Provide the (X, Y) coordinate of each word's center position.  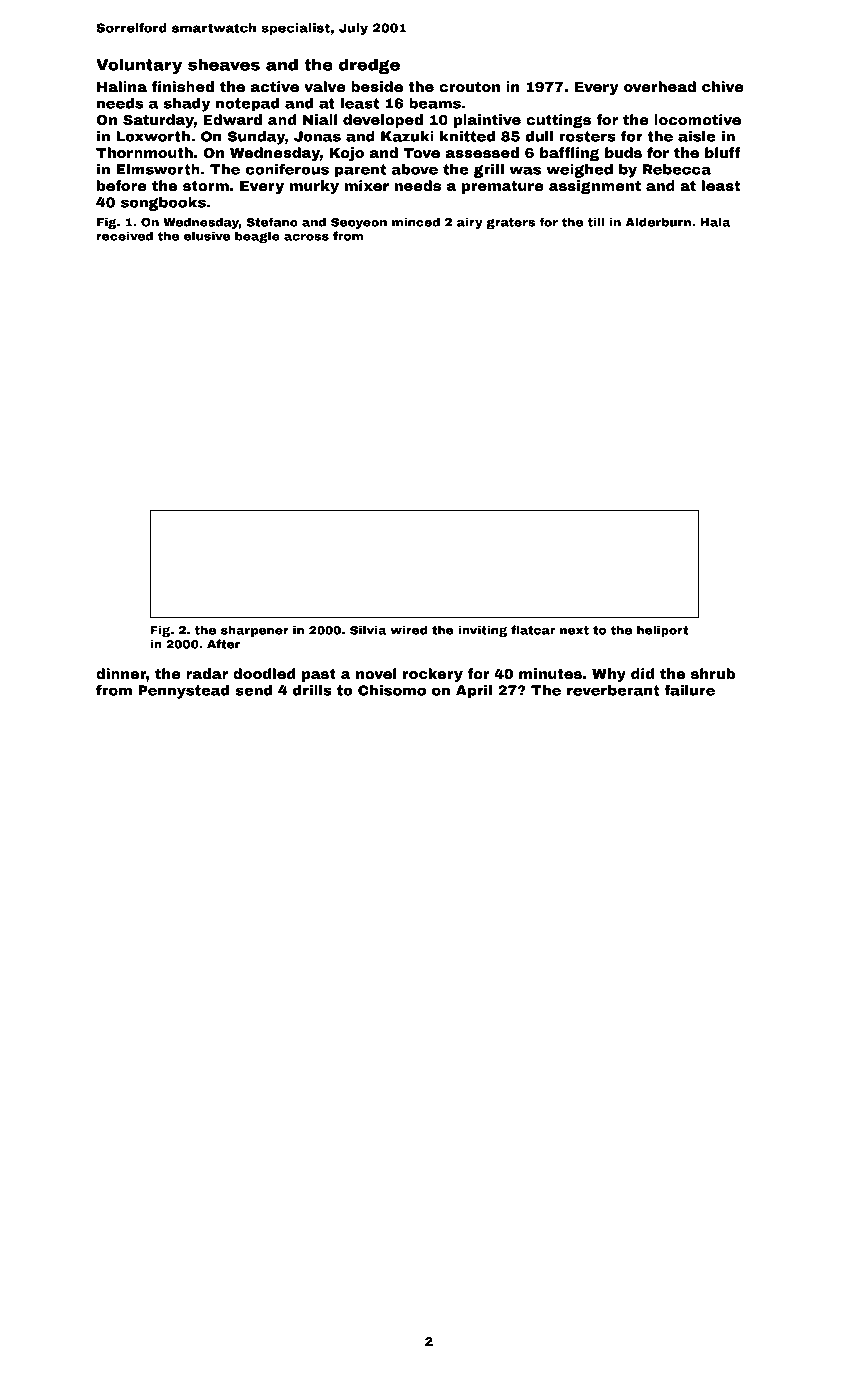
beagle (257, 237)
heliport (662, 631)
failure (689, 690)
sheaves (224, 64)
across (306, 237)
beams (435, 103)
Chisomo (392, 690)
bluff (723, 152)
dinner (121, 673)
